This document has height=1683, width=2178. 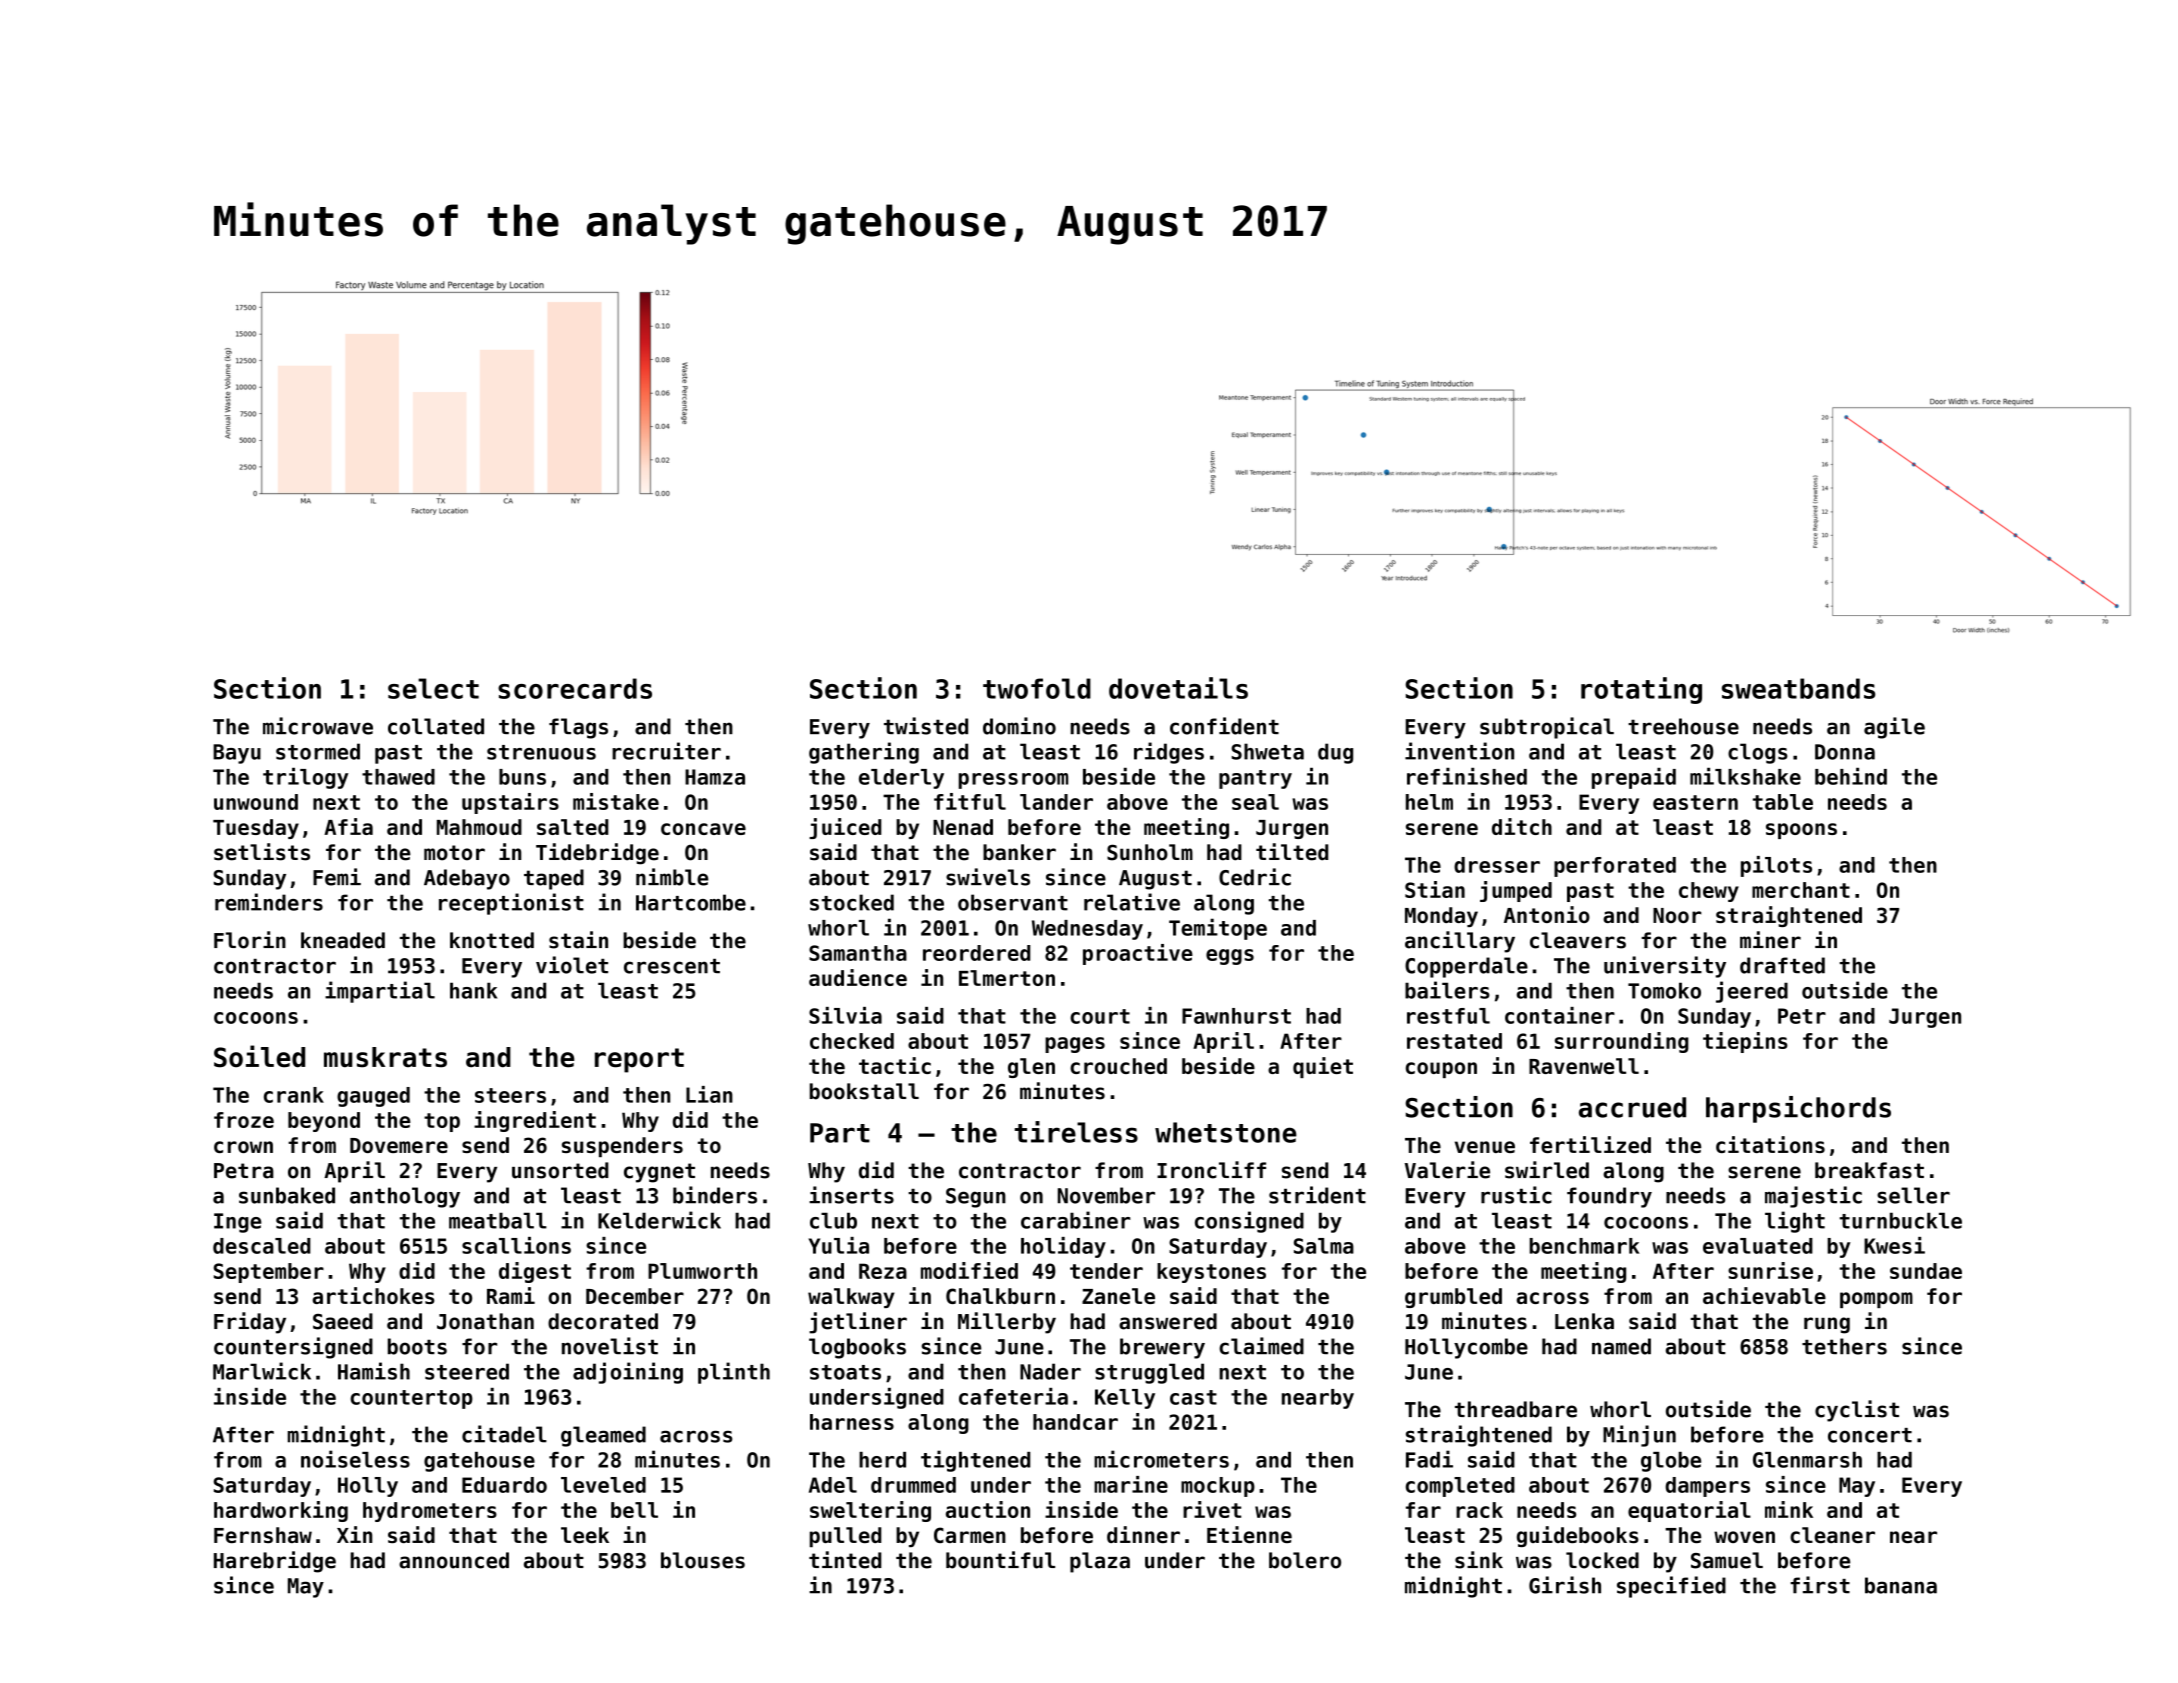 What do you see at coordinates (1178, 688) in the document?
I see `dovetails` at bounding box center [1178, 688].
